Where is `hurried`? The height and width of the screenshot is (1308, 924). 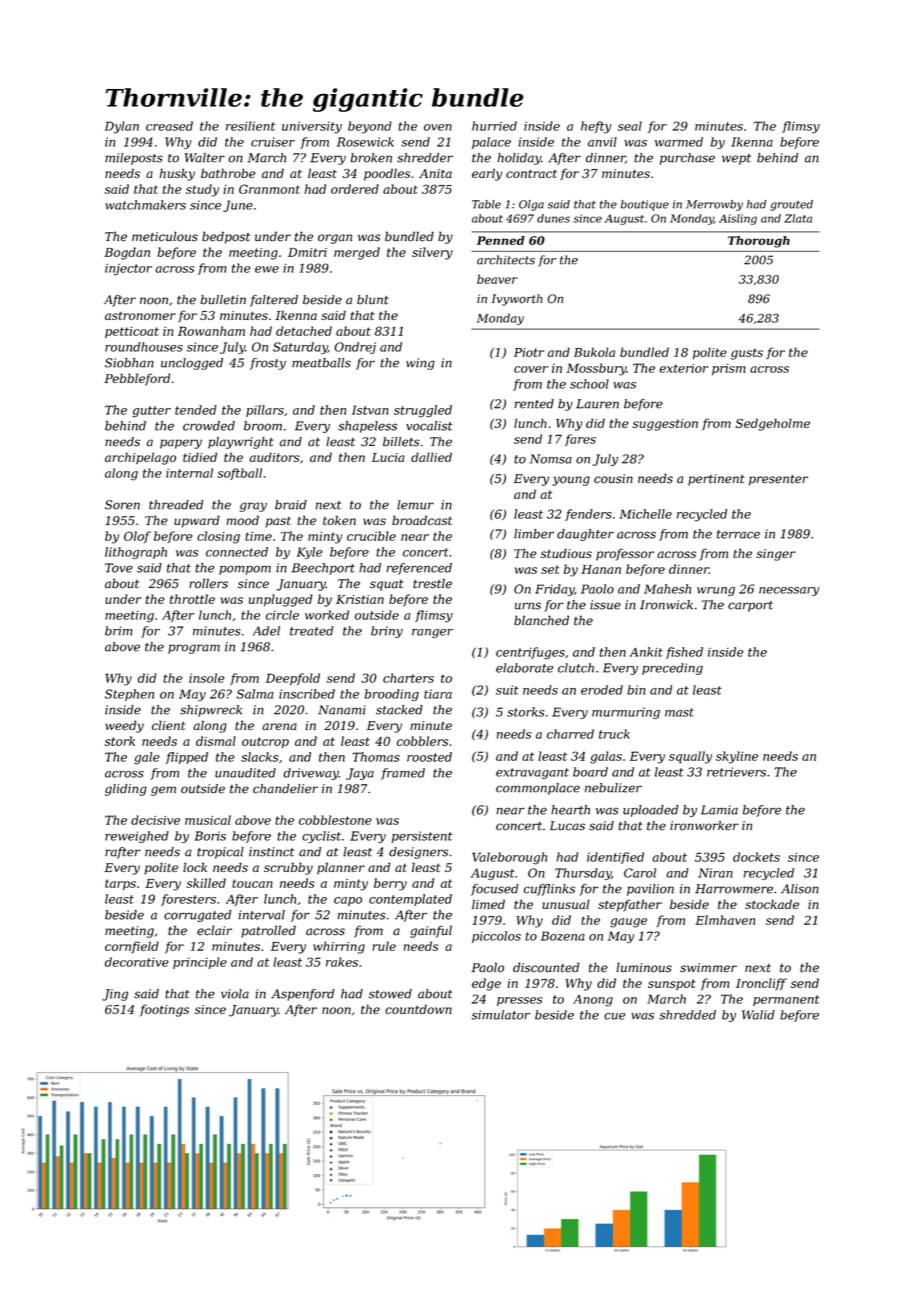
hurried is located at coordinates (494, 126).
